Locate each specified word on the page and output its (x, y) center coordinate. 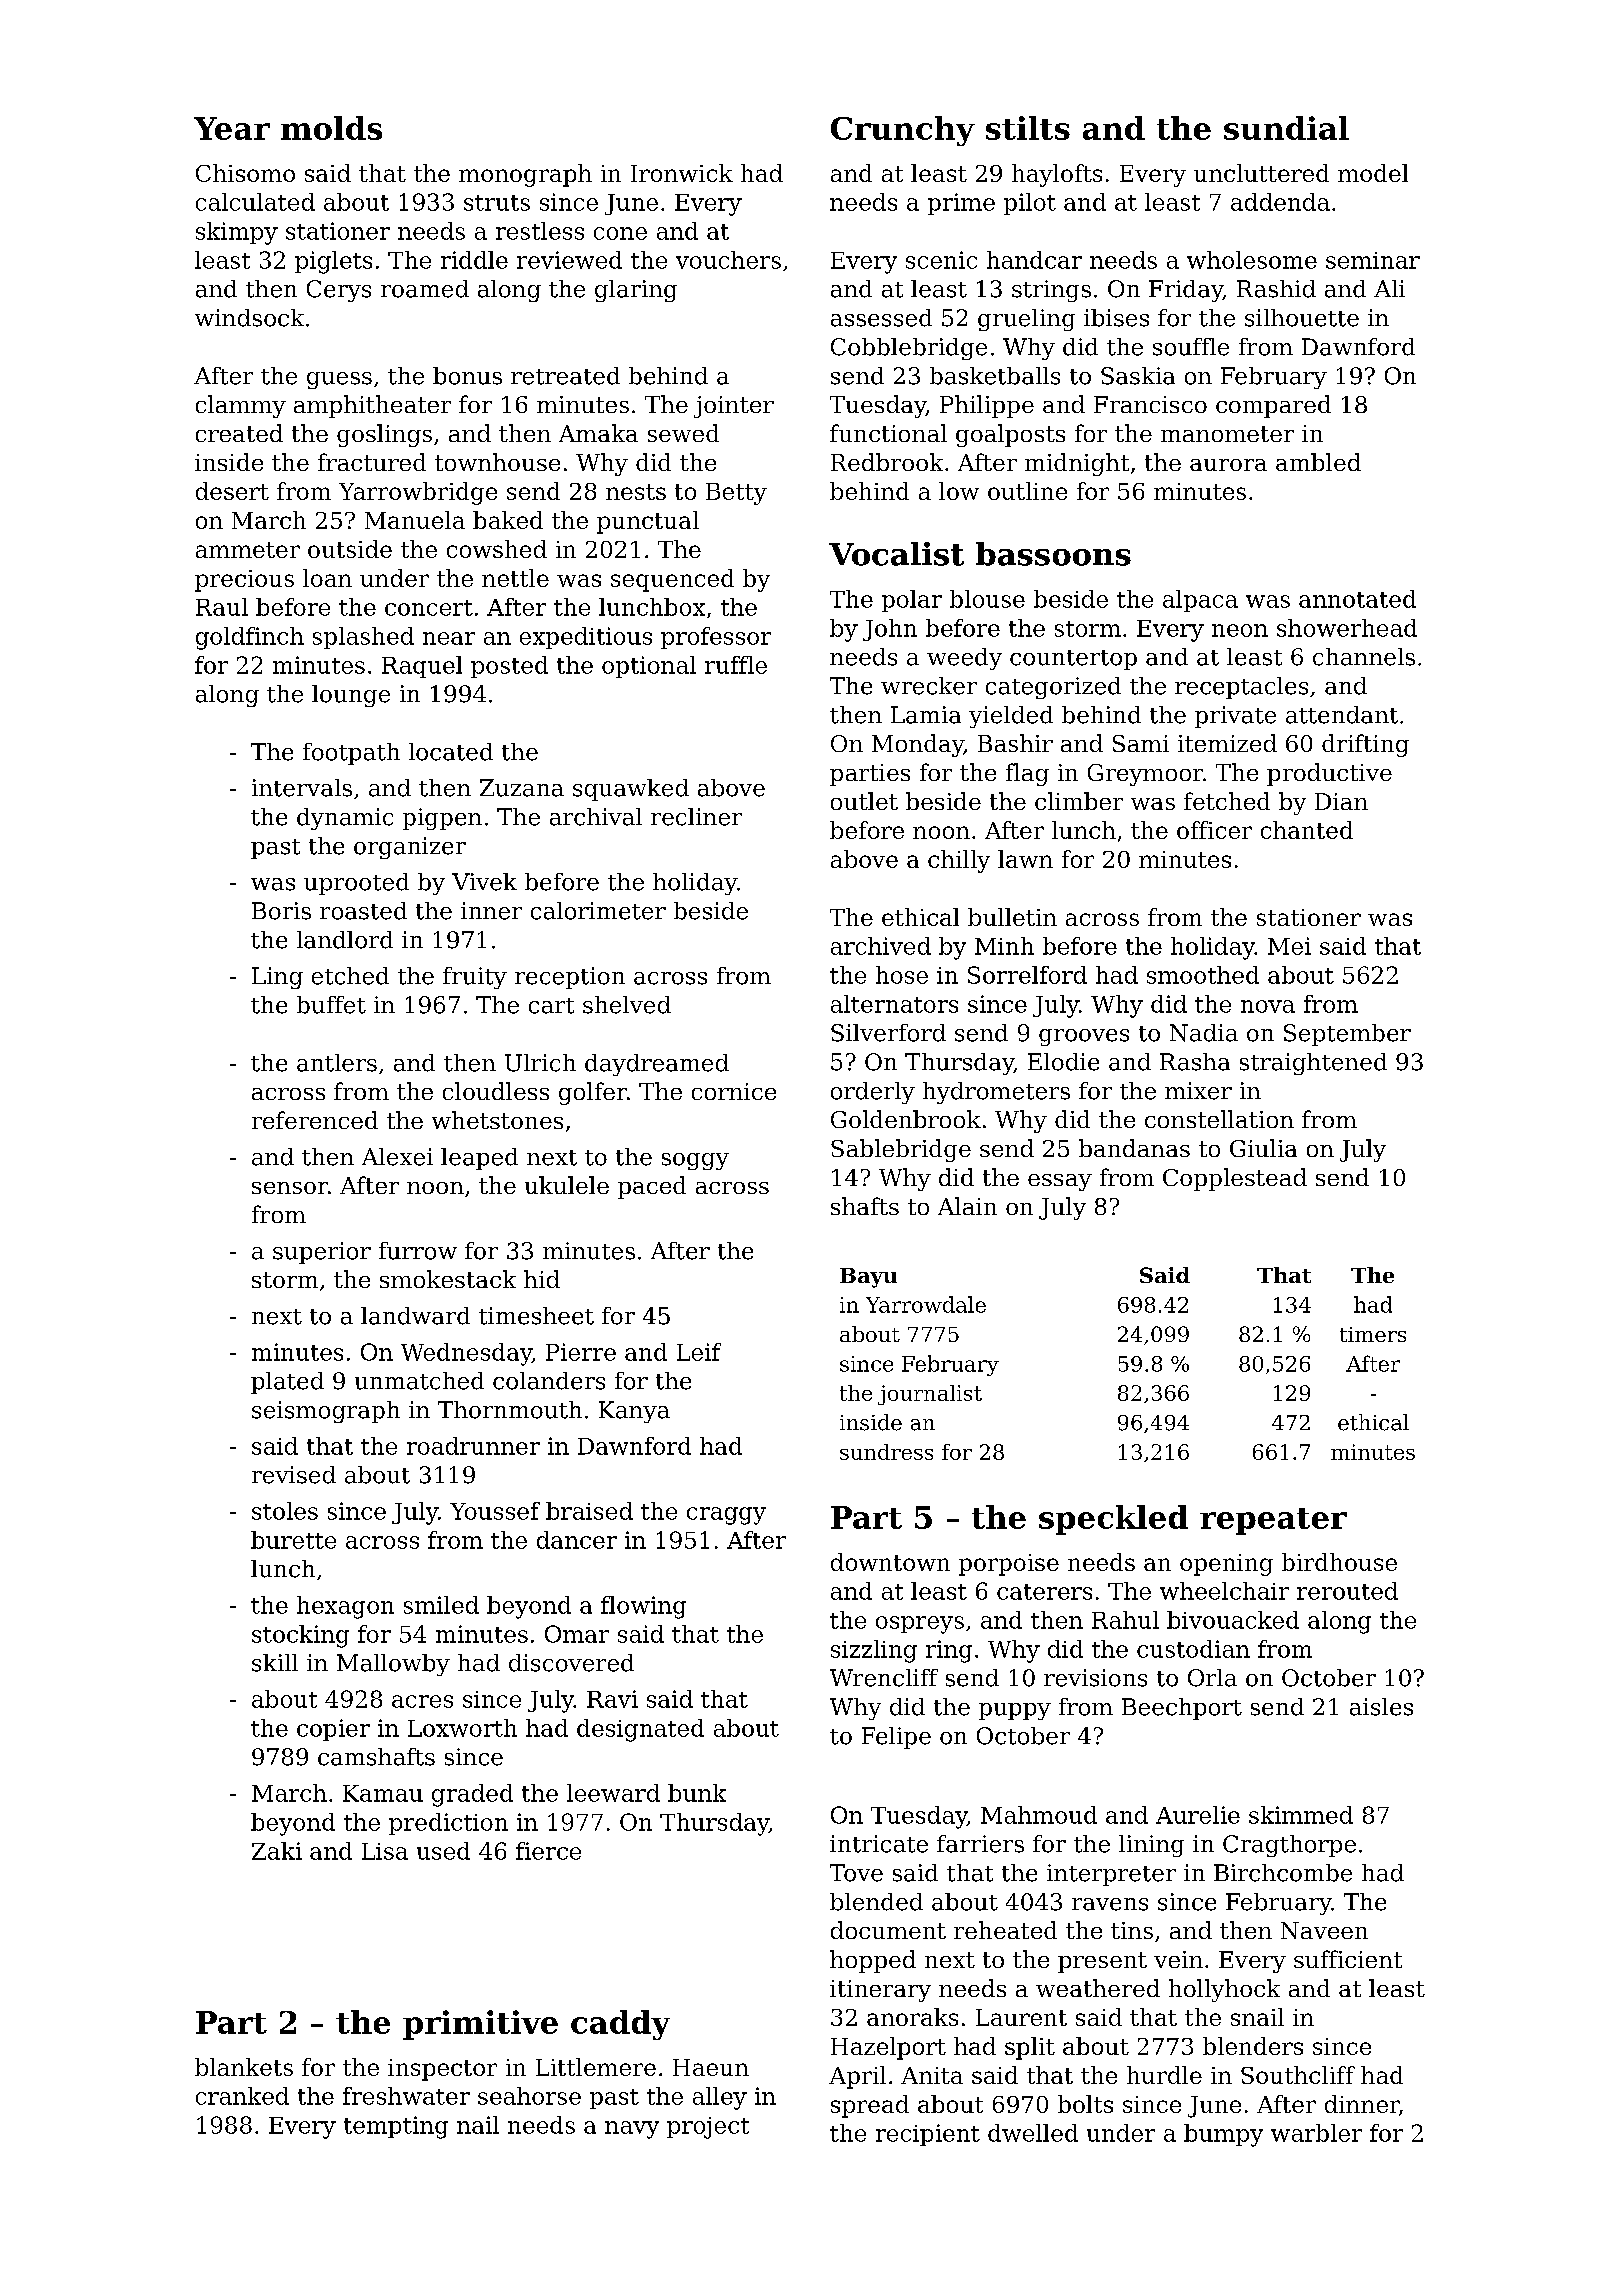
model (1373, 173)
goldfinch (250, 638)
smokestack (448, 1279)
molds (331, 128)
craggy (726, 1516)
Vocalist (896, 554)
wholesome (1252, 260)
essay (1060, 1182)
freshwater (406, 2096)
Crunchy (903, 131)
